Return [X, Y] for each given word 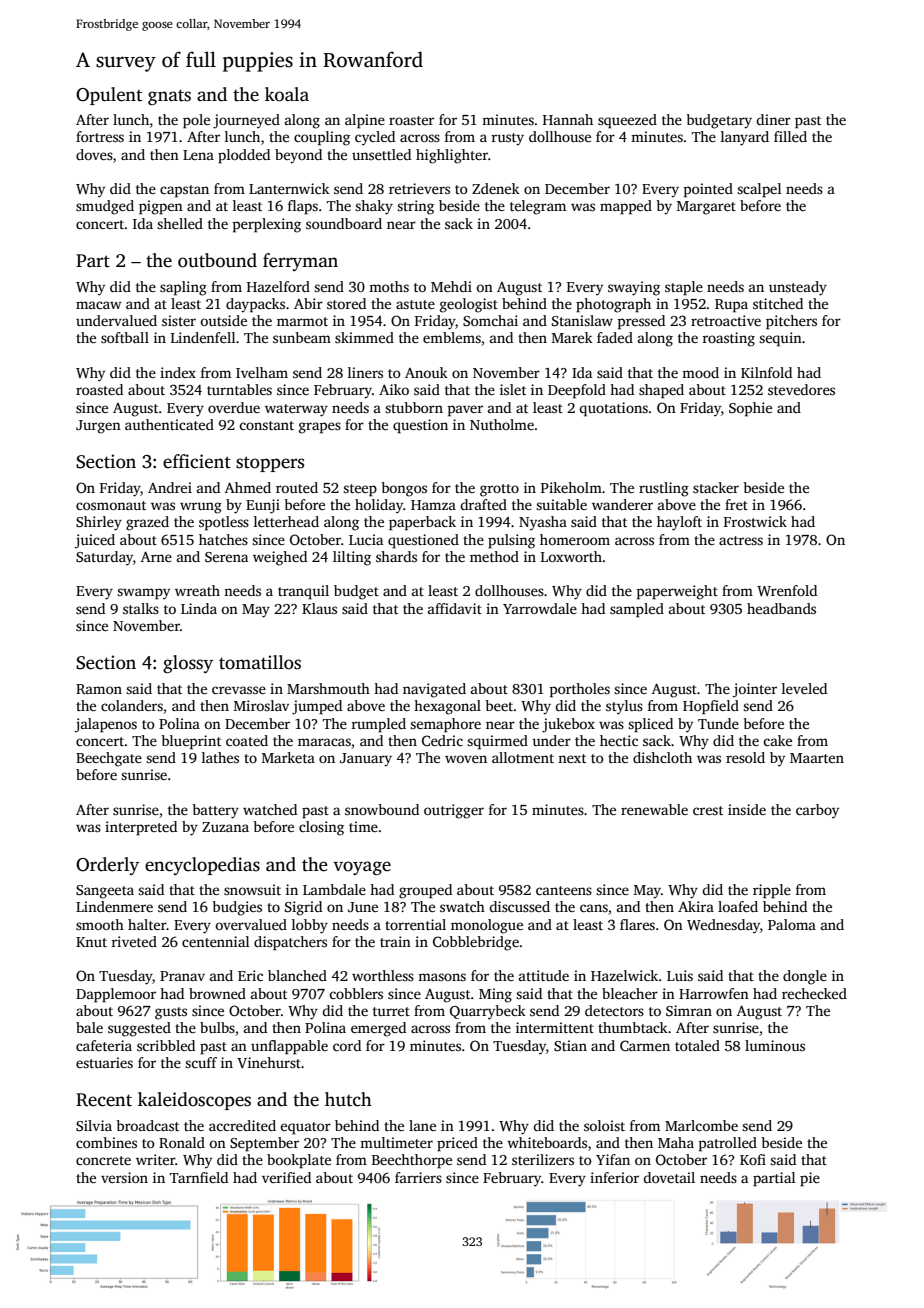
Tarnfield [199, 1177]
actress [741, 540]
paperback [422, 523]
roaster [411, 120]
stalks [141, 608]
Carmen [645, 1045]
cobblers [356, 993]
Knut [91, 942]
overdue [234, 407]
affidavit [455, 608]
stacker [716, 487]
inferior [614, 1177]
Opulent [109, 96]
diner [773, 119]
